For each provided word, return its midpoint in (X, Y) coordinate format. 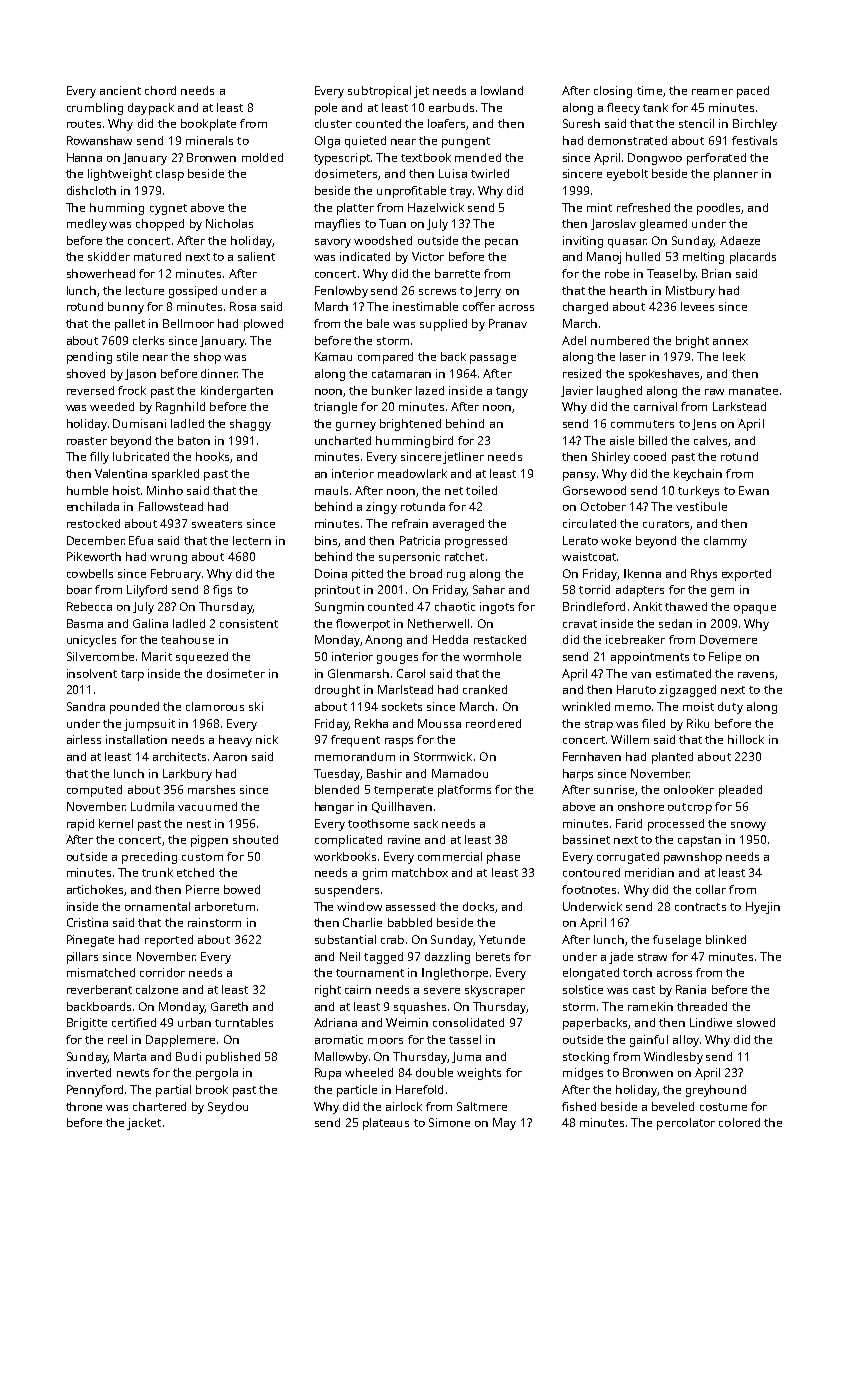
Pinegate (90, 941)
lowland (502, 90)
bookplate (208, 125)
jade (621, 958)
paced (753, 92)
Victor (428, 256)
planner (736, 175)
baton (194, 440)
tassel (465, 1039)
